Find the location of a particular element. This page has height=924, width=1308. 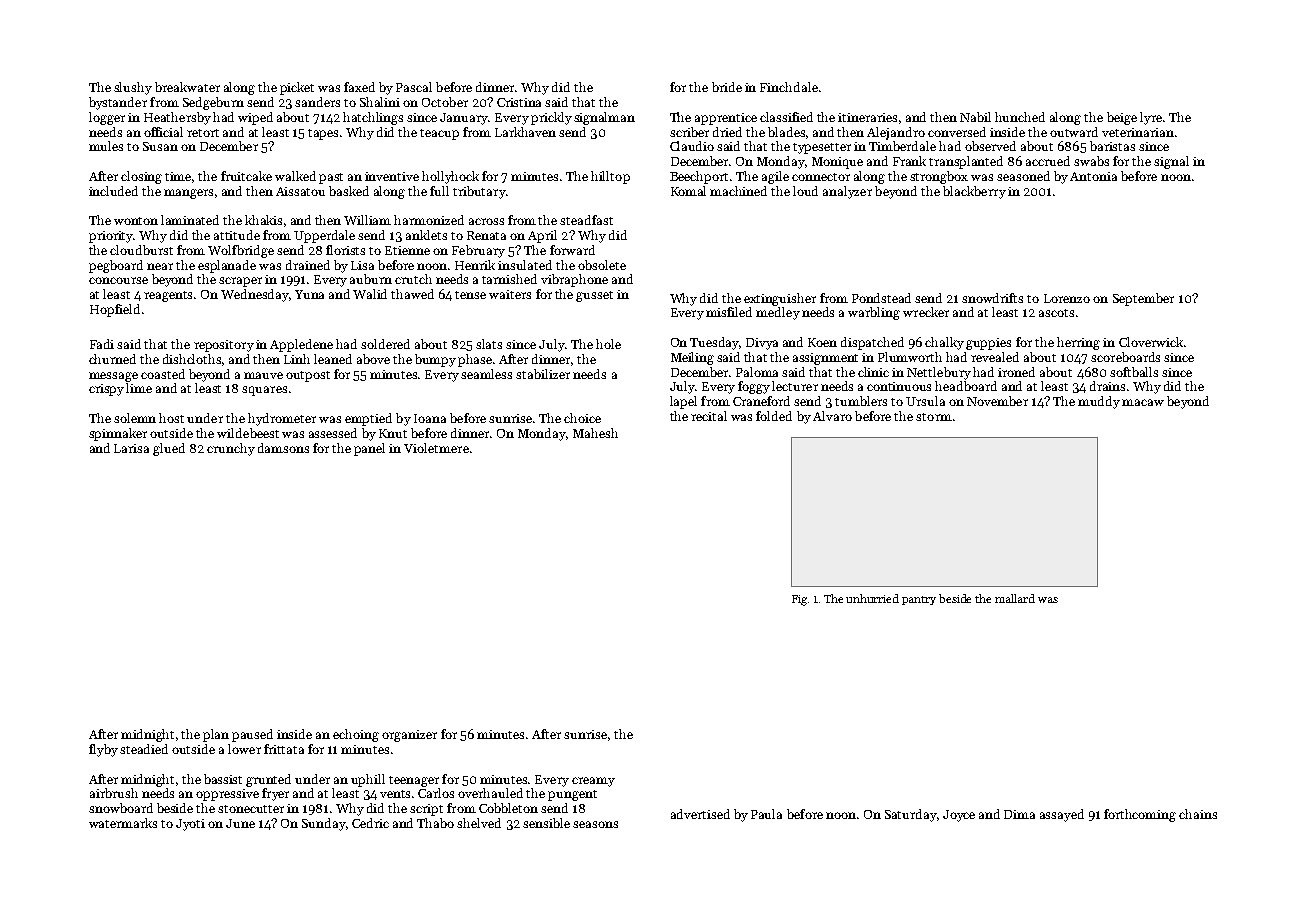

Wolfbridge is located at coordinates (241, 251).
